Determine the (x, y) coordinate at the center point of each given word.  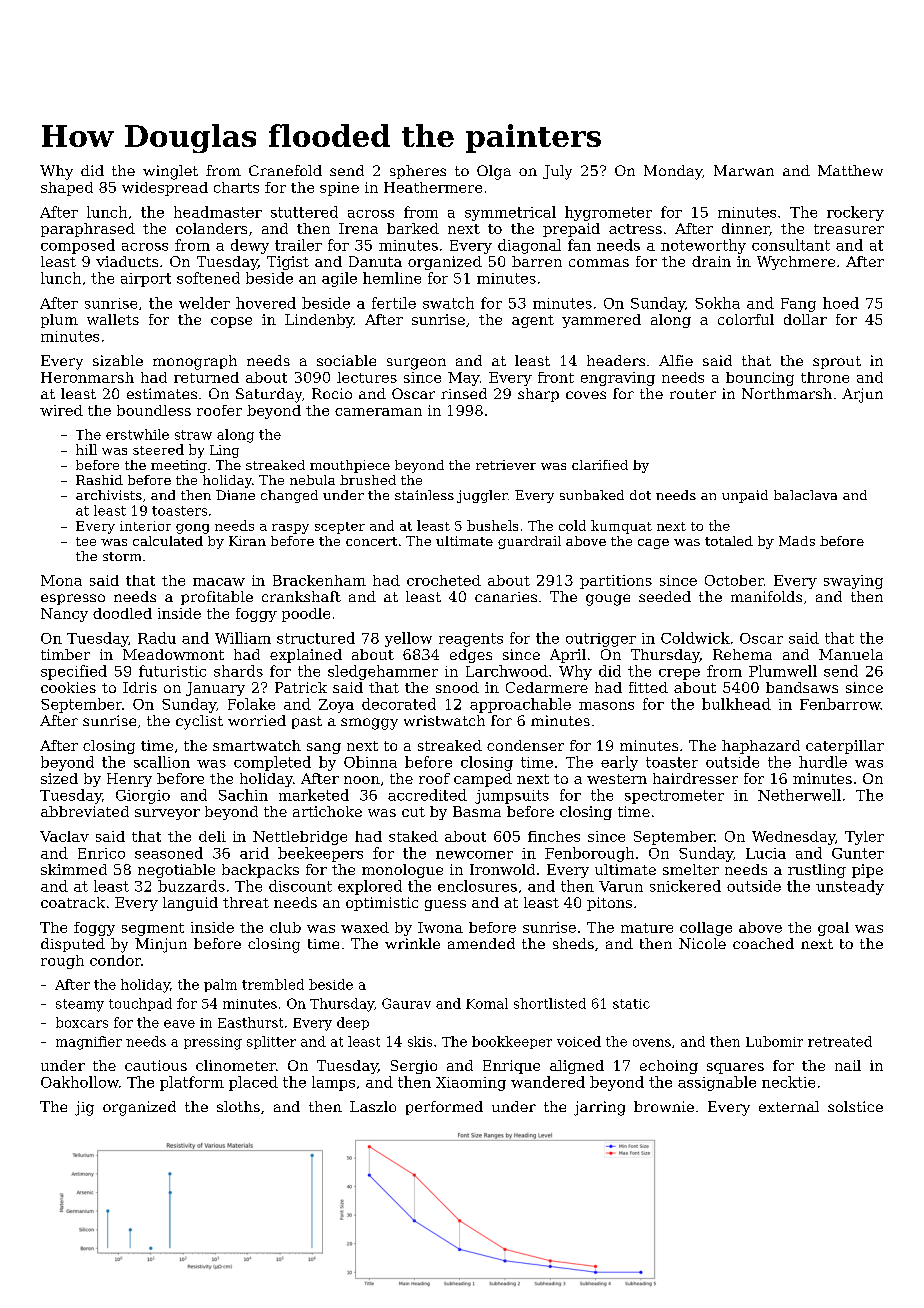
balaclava (805, 495)
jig (84, 1108)
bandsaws (802, 687)
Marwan (744, 170)
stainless (424, 495)
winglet (170, 172)
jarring (599, 1108)
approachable (520, 705)
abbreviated (85, 811)
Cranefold (285, 170)
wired (61, 410)
